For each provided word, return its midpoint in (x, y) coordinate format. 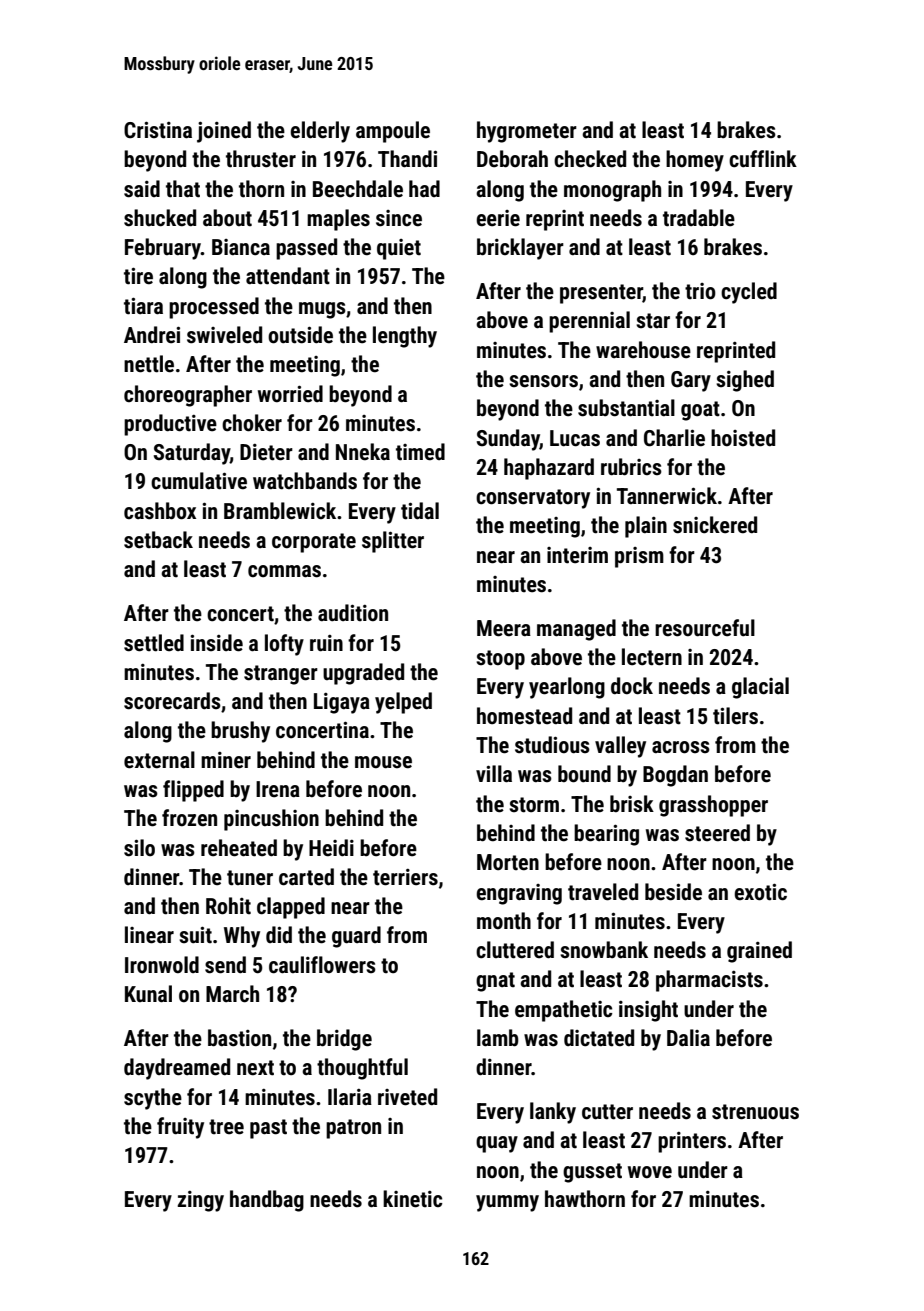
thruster (261, 159)
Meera (504, 628)
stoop (500, 660)
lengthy (405, 337)
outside (300, 335)
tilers (735, 716)
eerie (498, 218)
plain (646, 527)
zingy (201, 1201)
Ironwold (162, 965)
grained (759, 952)
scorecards (172, 701)
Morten (508, 862)
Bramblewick (280, 511)
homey (695, 161)
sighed (745, 381)
